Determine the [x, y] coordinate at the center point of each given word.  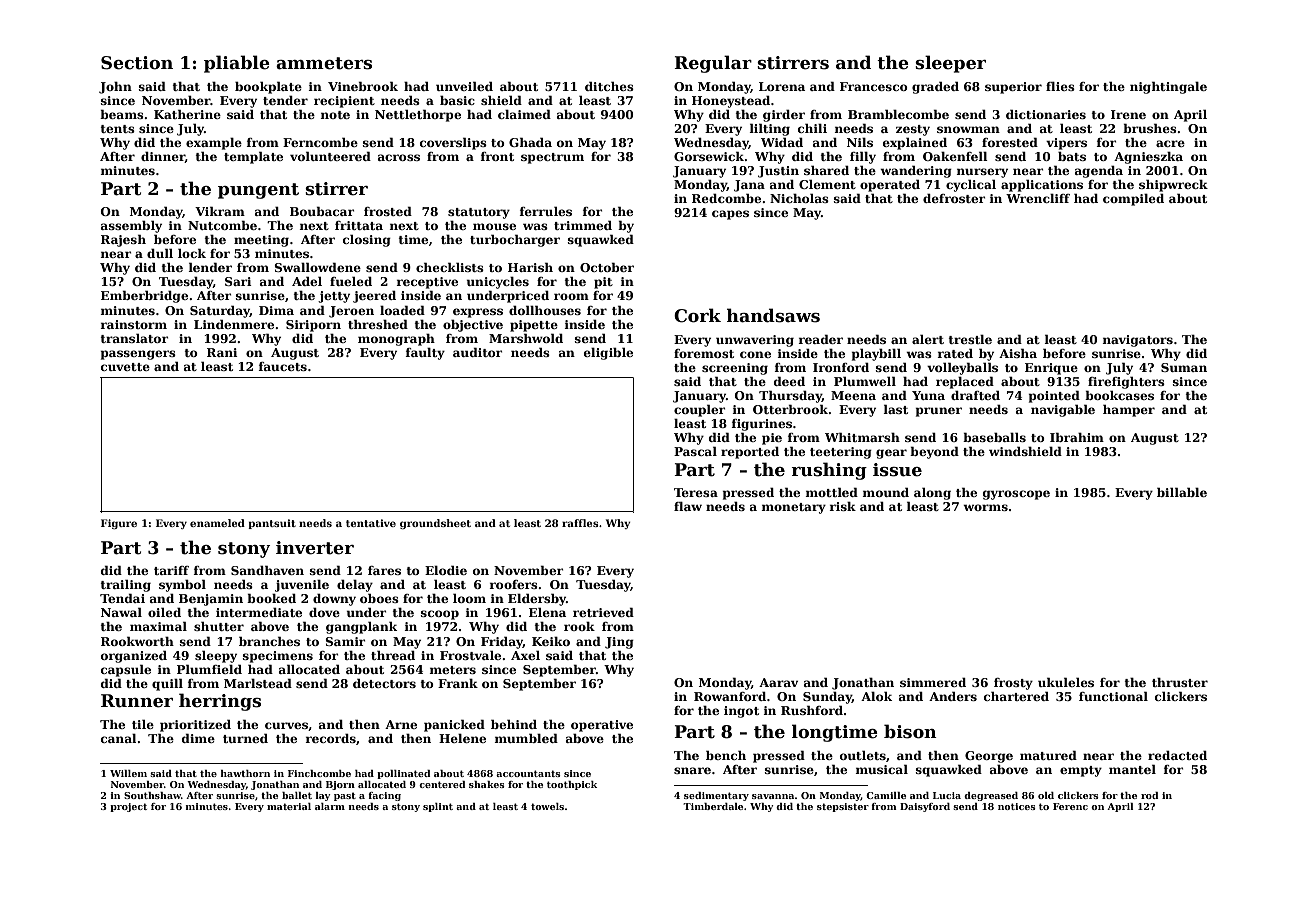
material [289, 806]
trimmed [583, 225]
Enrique [1051, 369]
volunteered [330, 156]
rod [1149, 795]
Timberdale [713, 806]
